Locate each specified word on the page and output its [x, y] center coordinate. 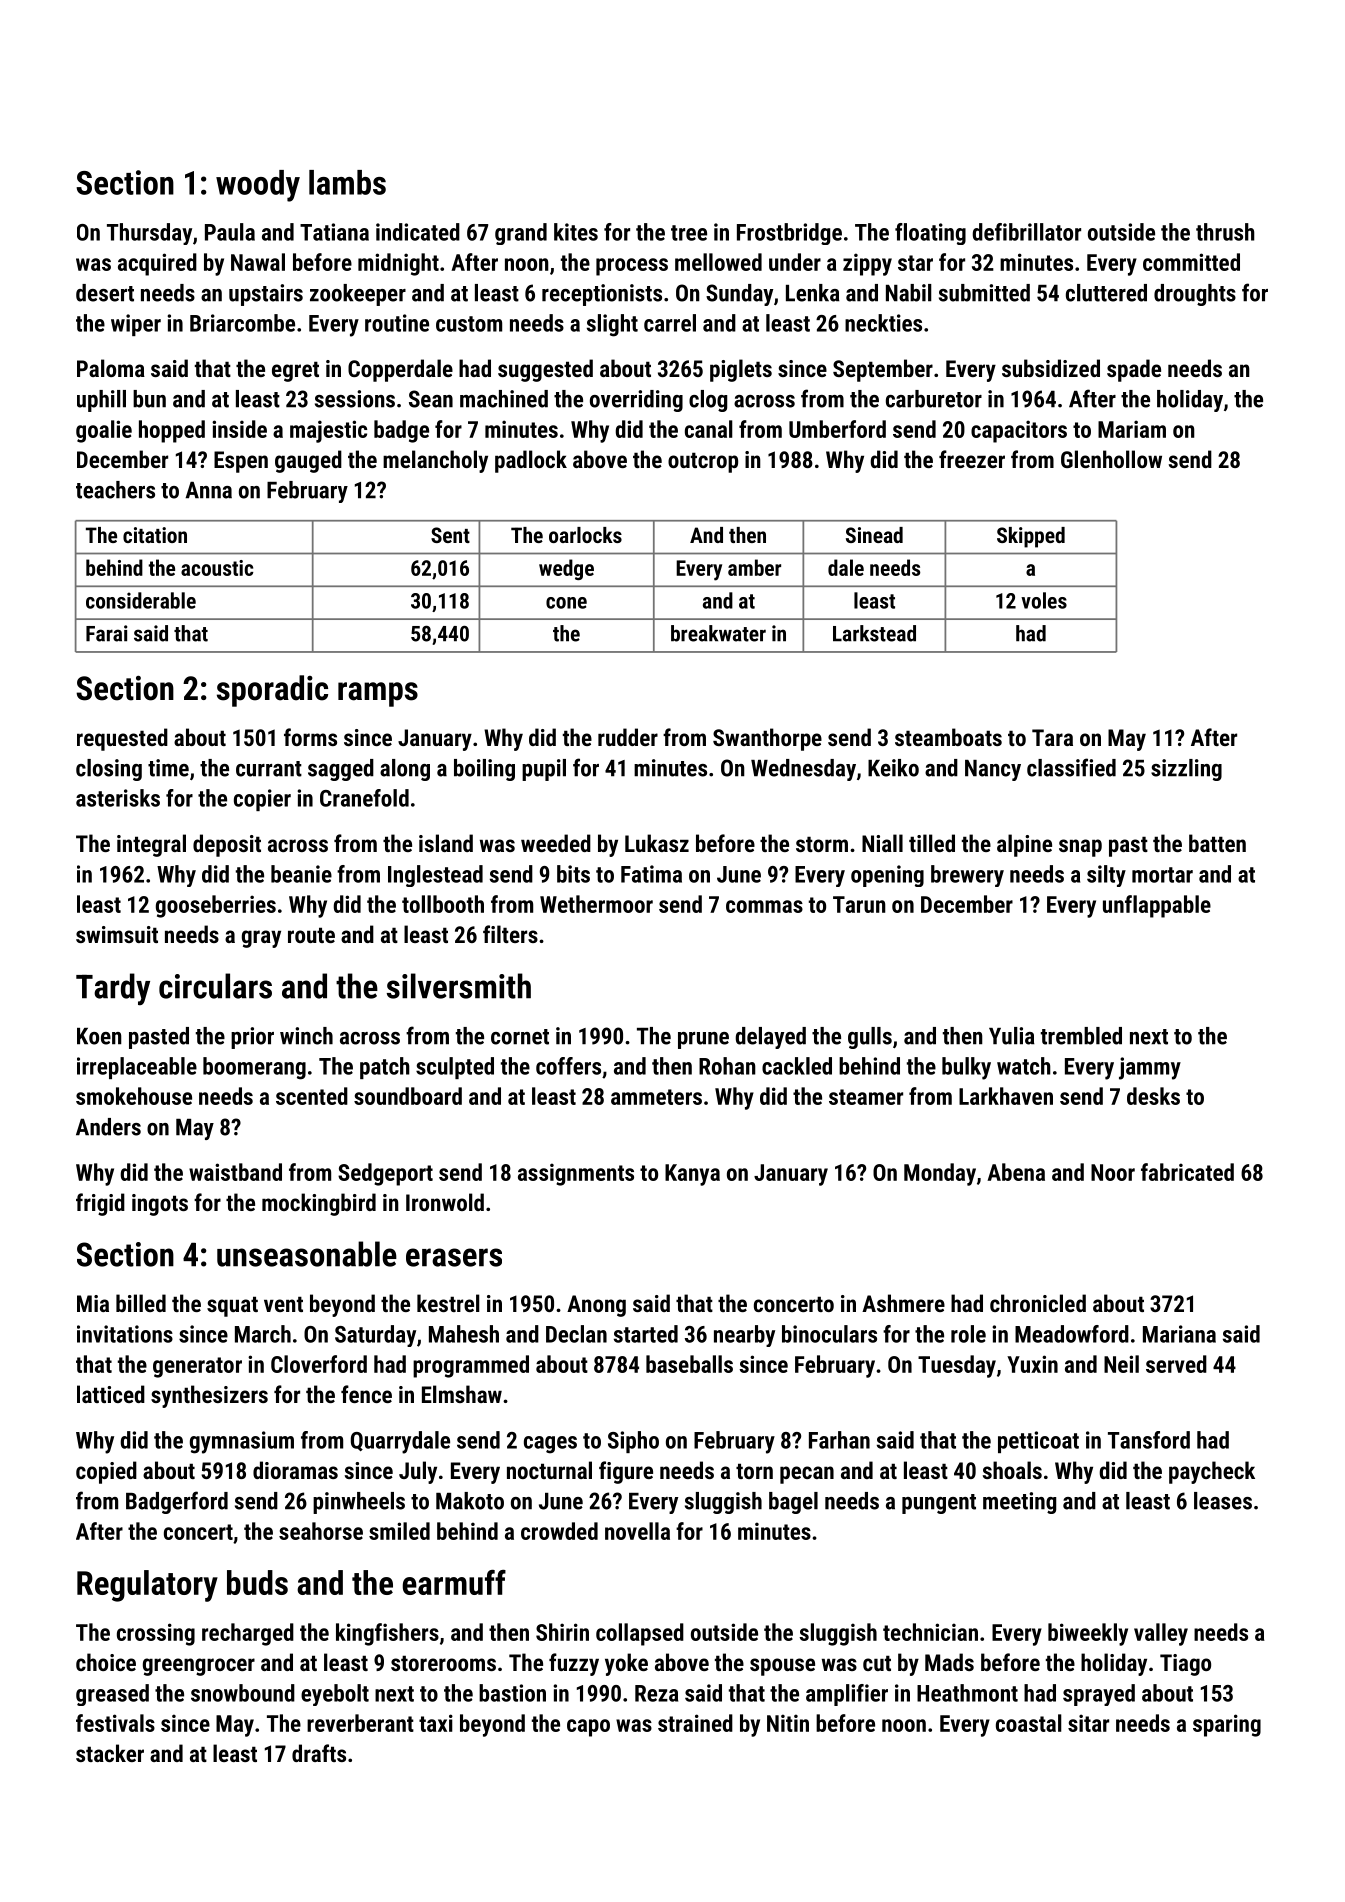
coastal [1029, 1723]
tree [689, 233]
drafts [319, 1753]
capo [588, 1728]
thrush [1225, 232]
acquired [157, 264]
